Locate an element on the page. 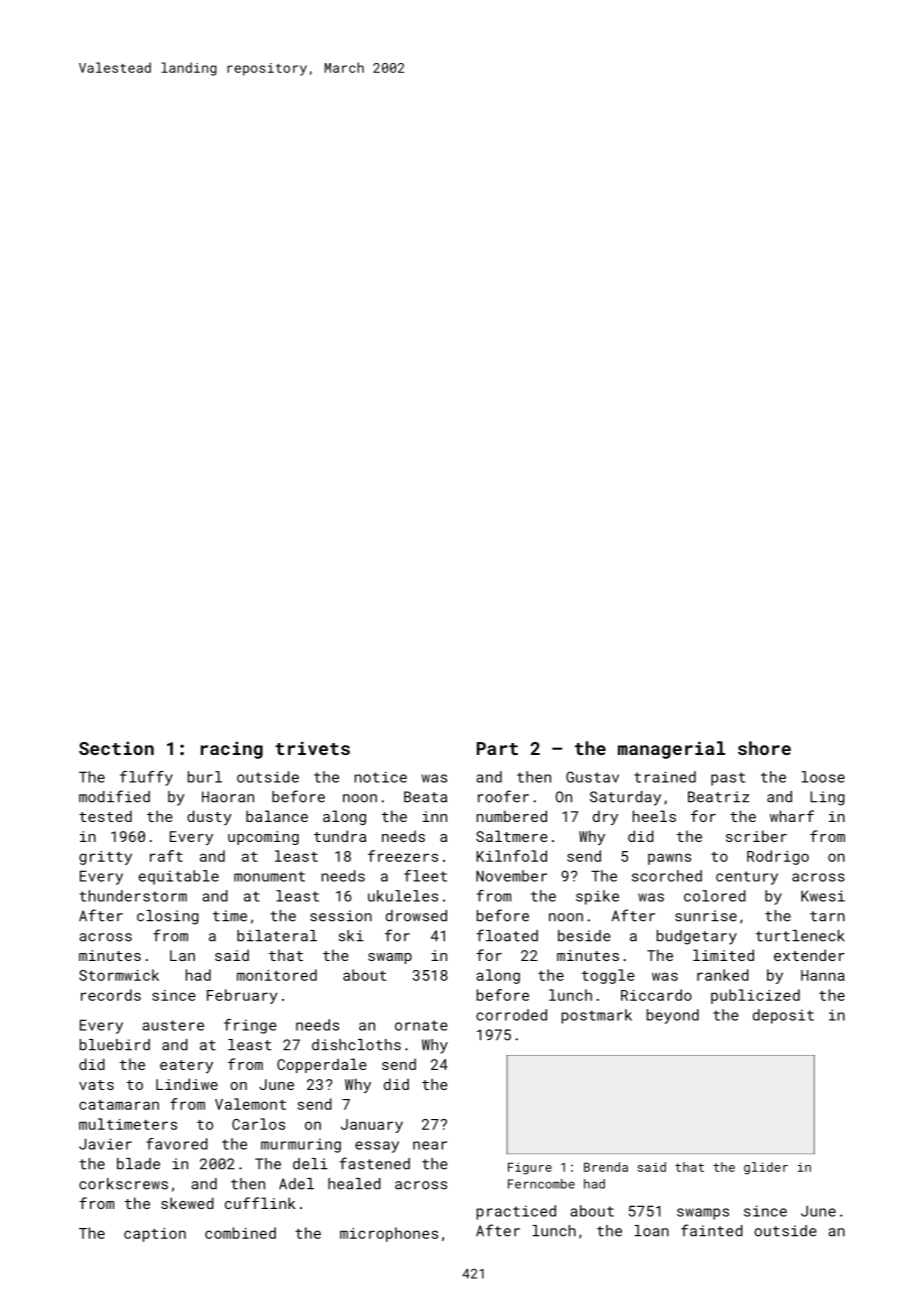 The image size is (924, 1308). inn is located at coordinates (435, 816).
